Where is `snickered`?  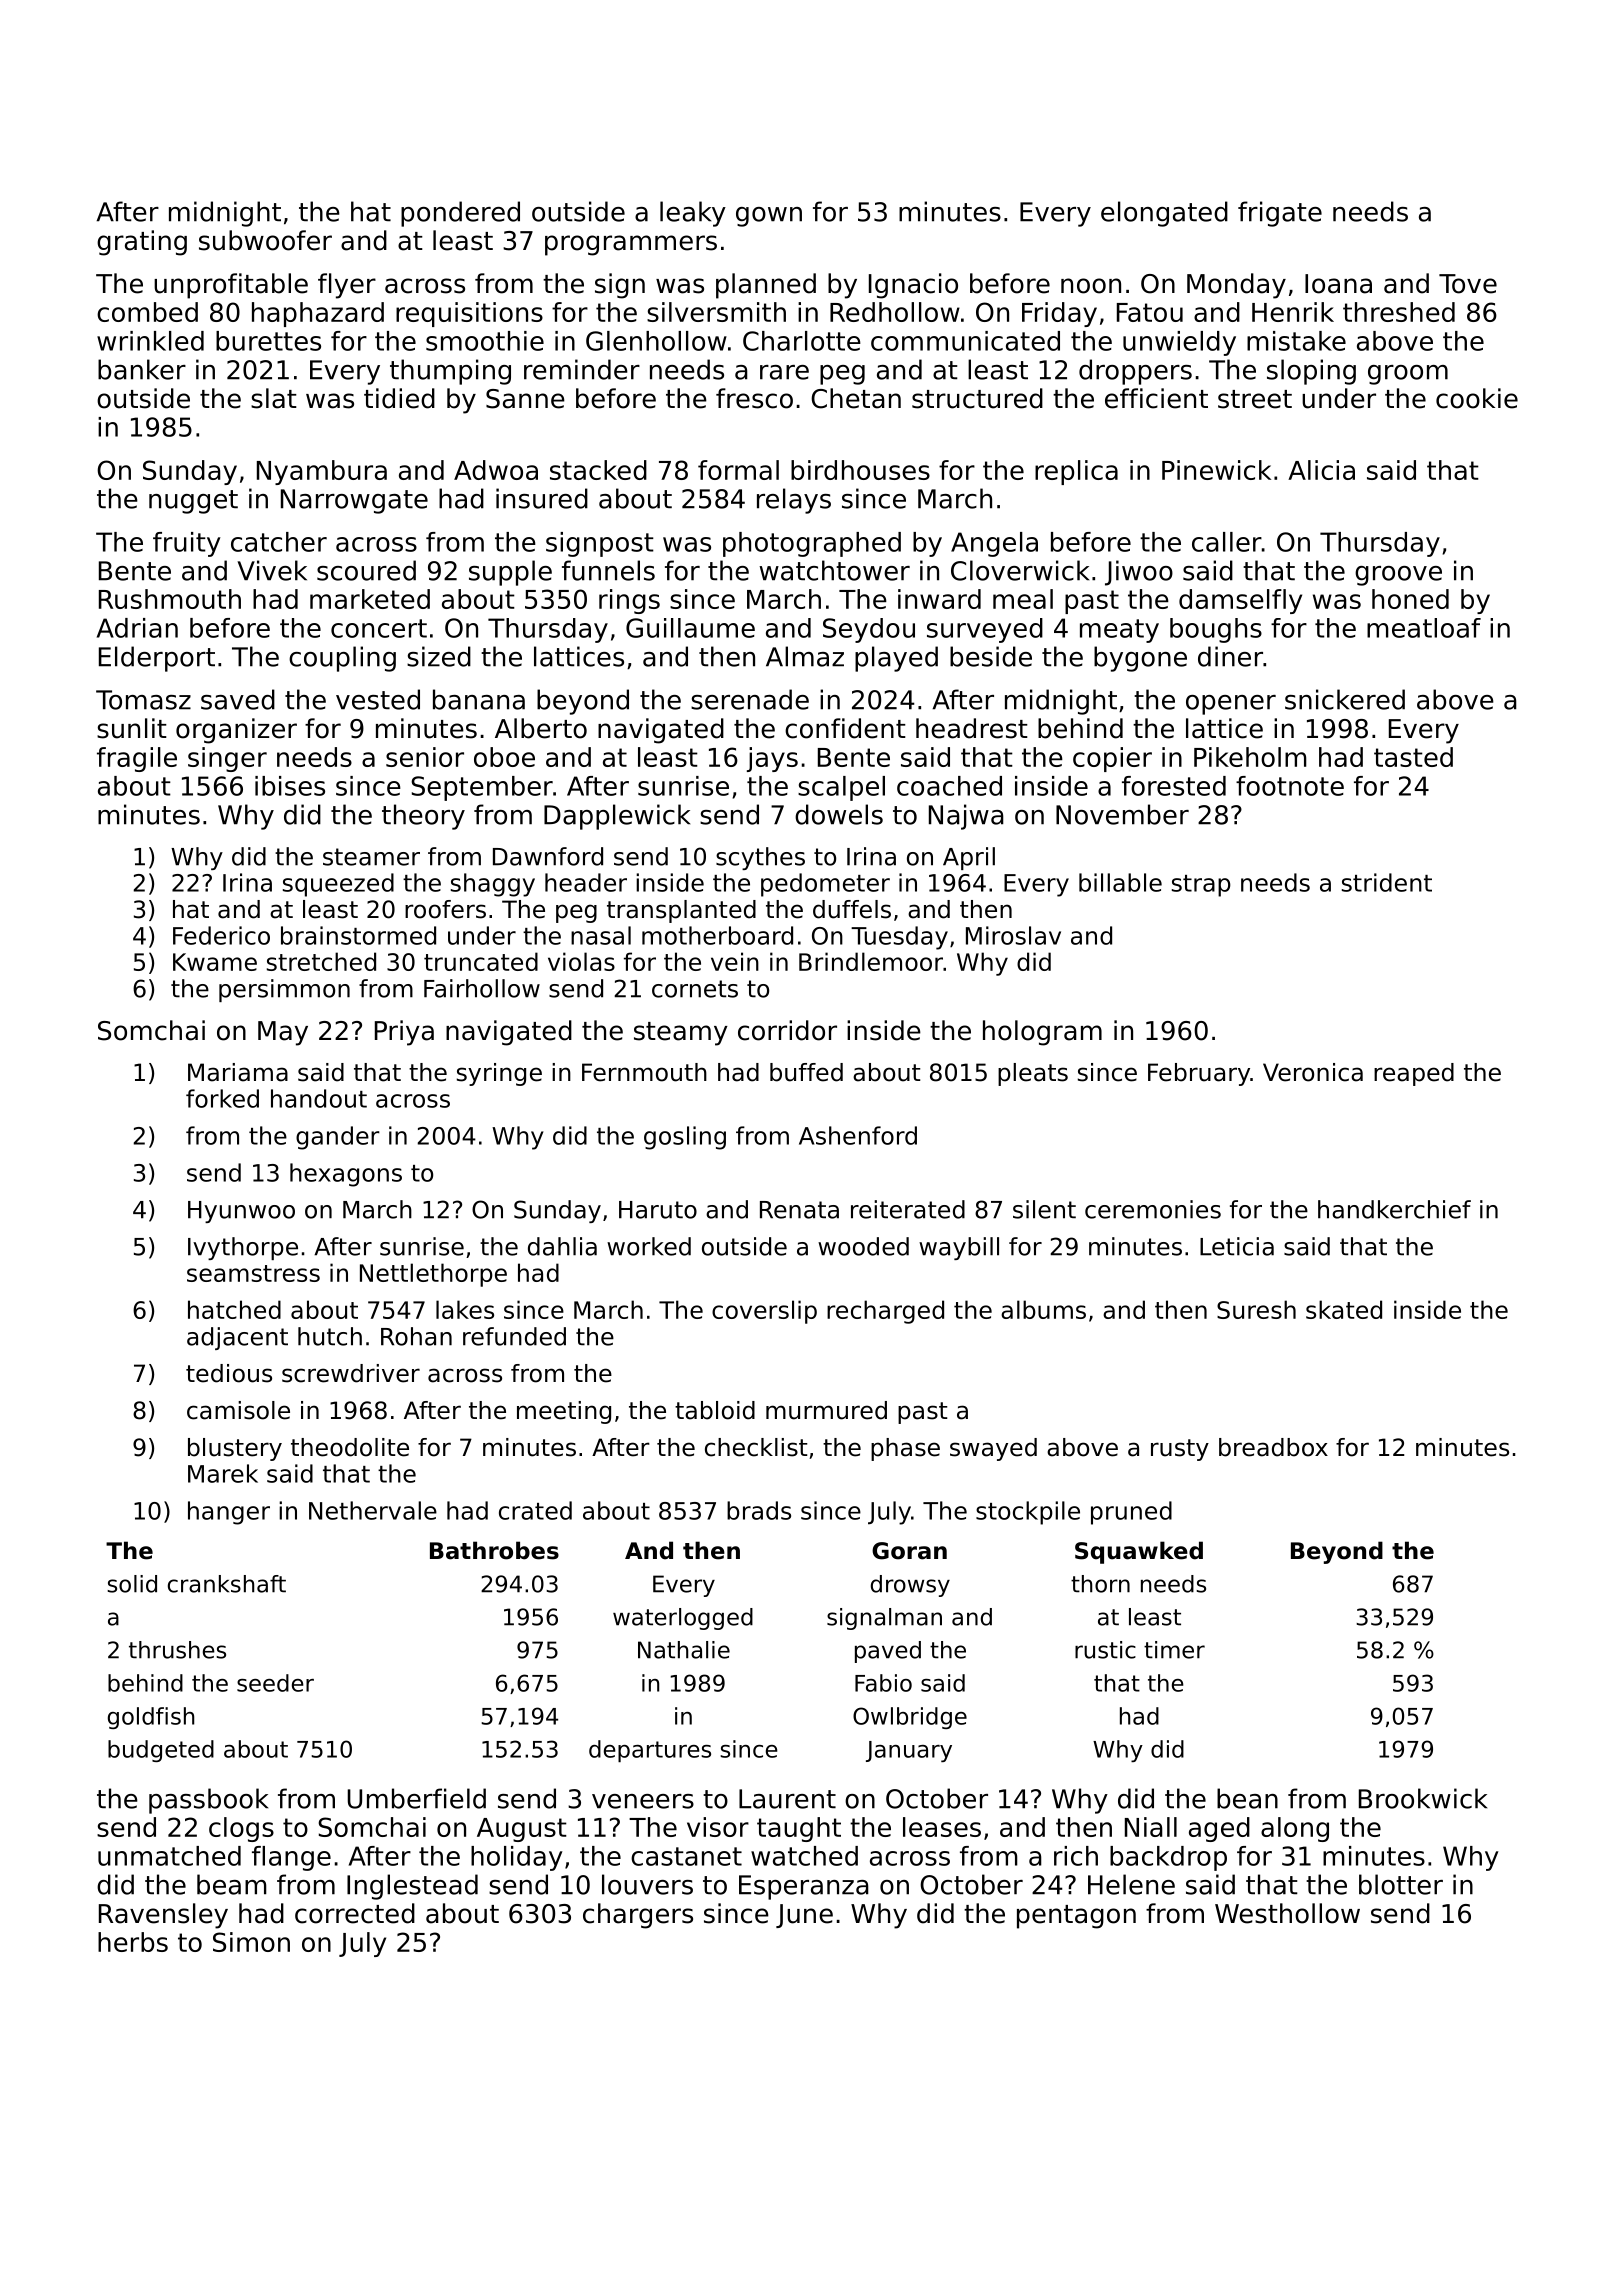 snickered is located at coordinates (1345, 699).
